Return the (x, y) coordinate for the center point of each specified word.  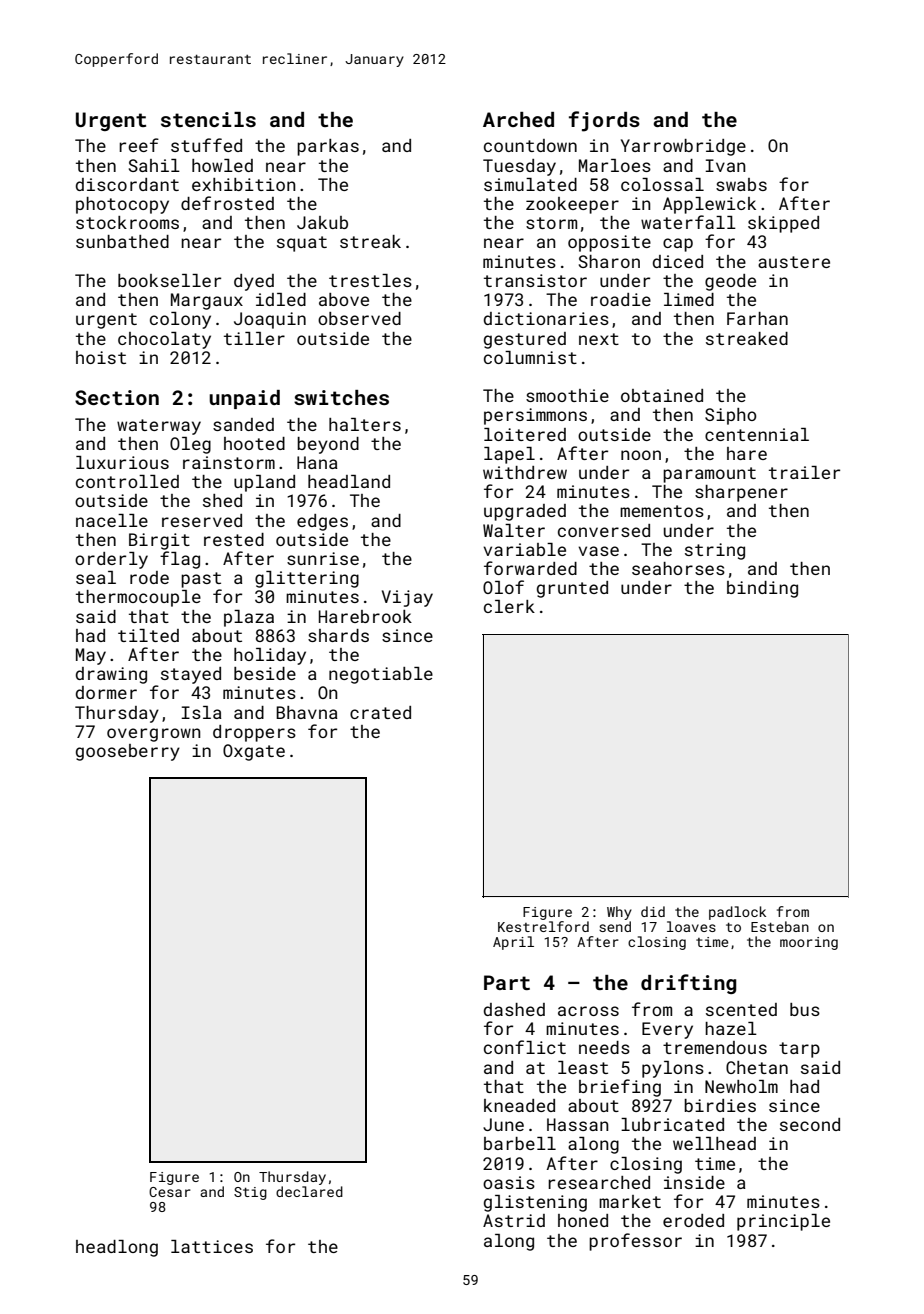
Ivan (725, 165)
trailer (804, 472)
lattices (212, 1246)
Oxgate (254, 752)
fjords (604, 121)
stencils (208, 119)
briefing (620, 1088)
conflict (525, 1047)
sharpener (741, 493)
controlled (127, 481)
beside (265, 673)
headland (349, 481)
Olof (503, 587)
